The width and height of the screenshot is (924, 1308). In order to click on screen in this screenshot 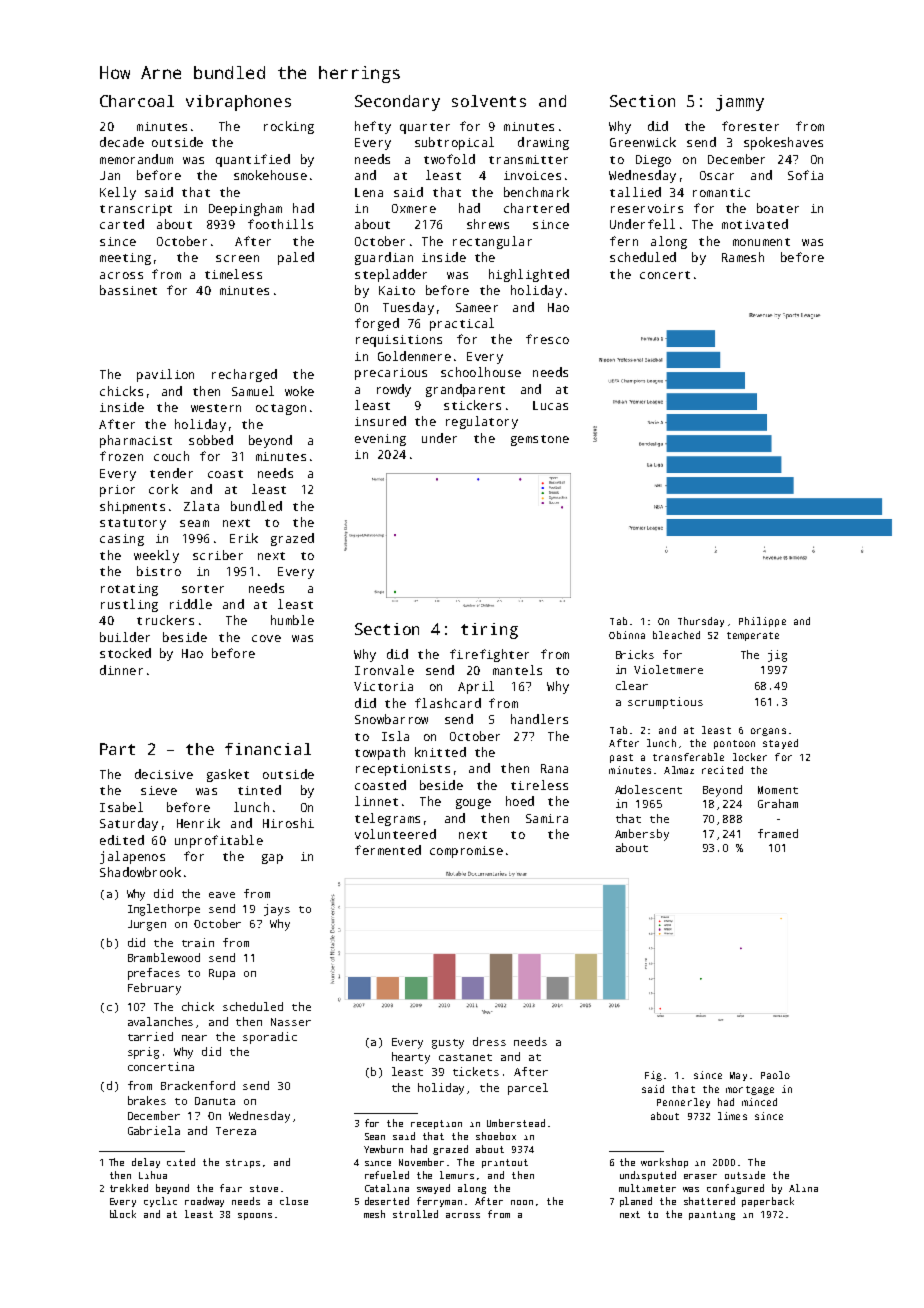, I will do `click(237, 258)`.
